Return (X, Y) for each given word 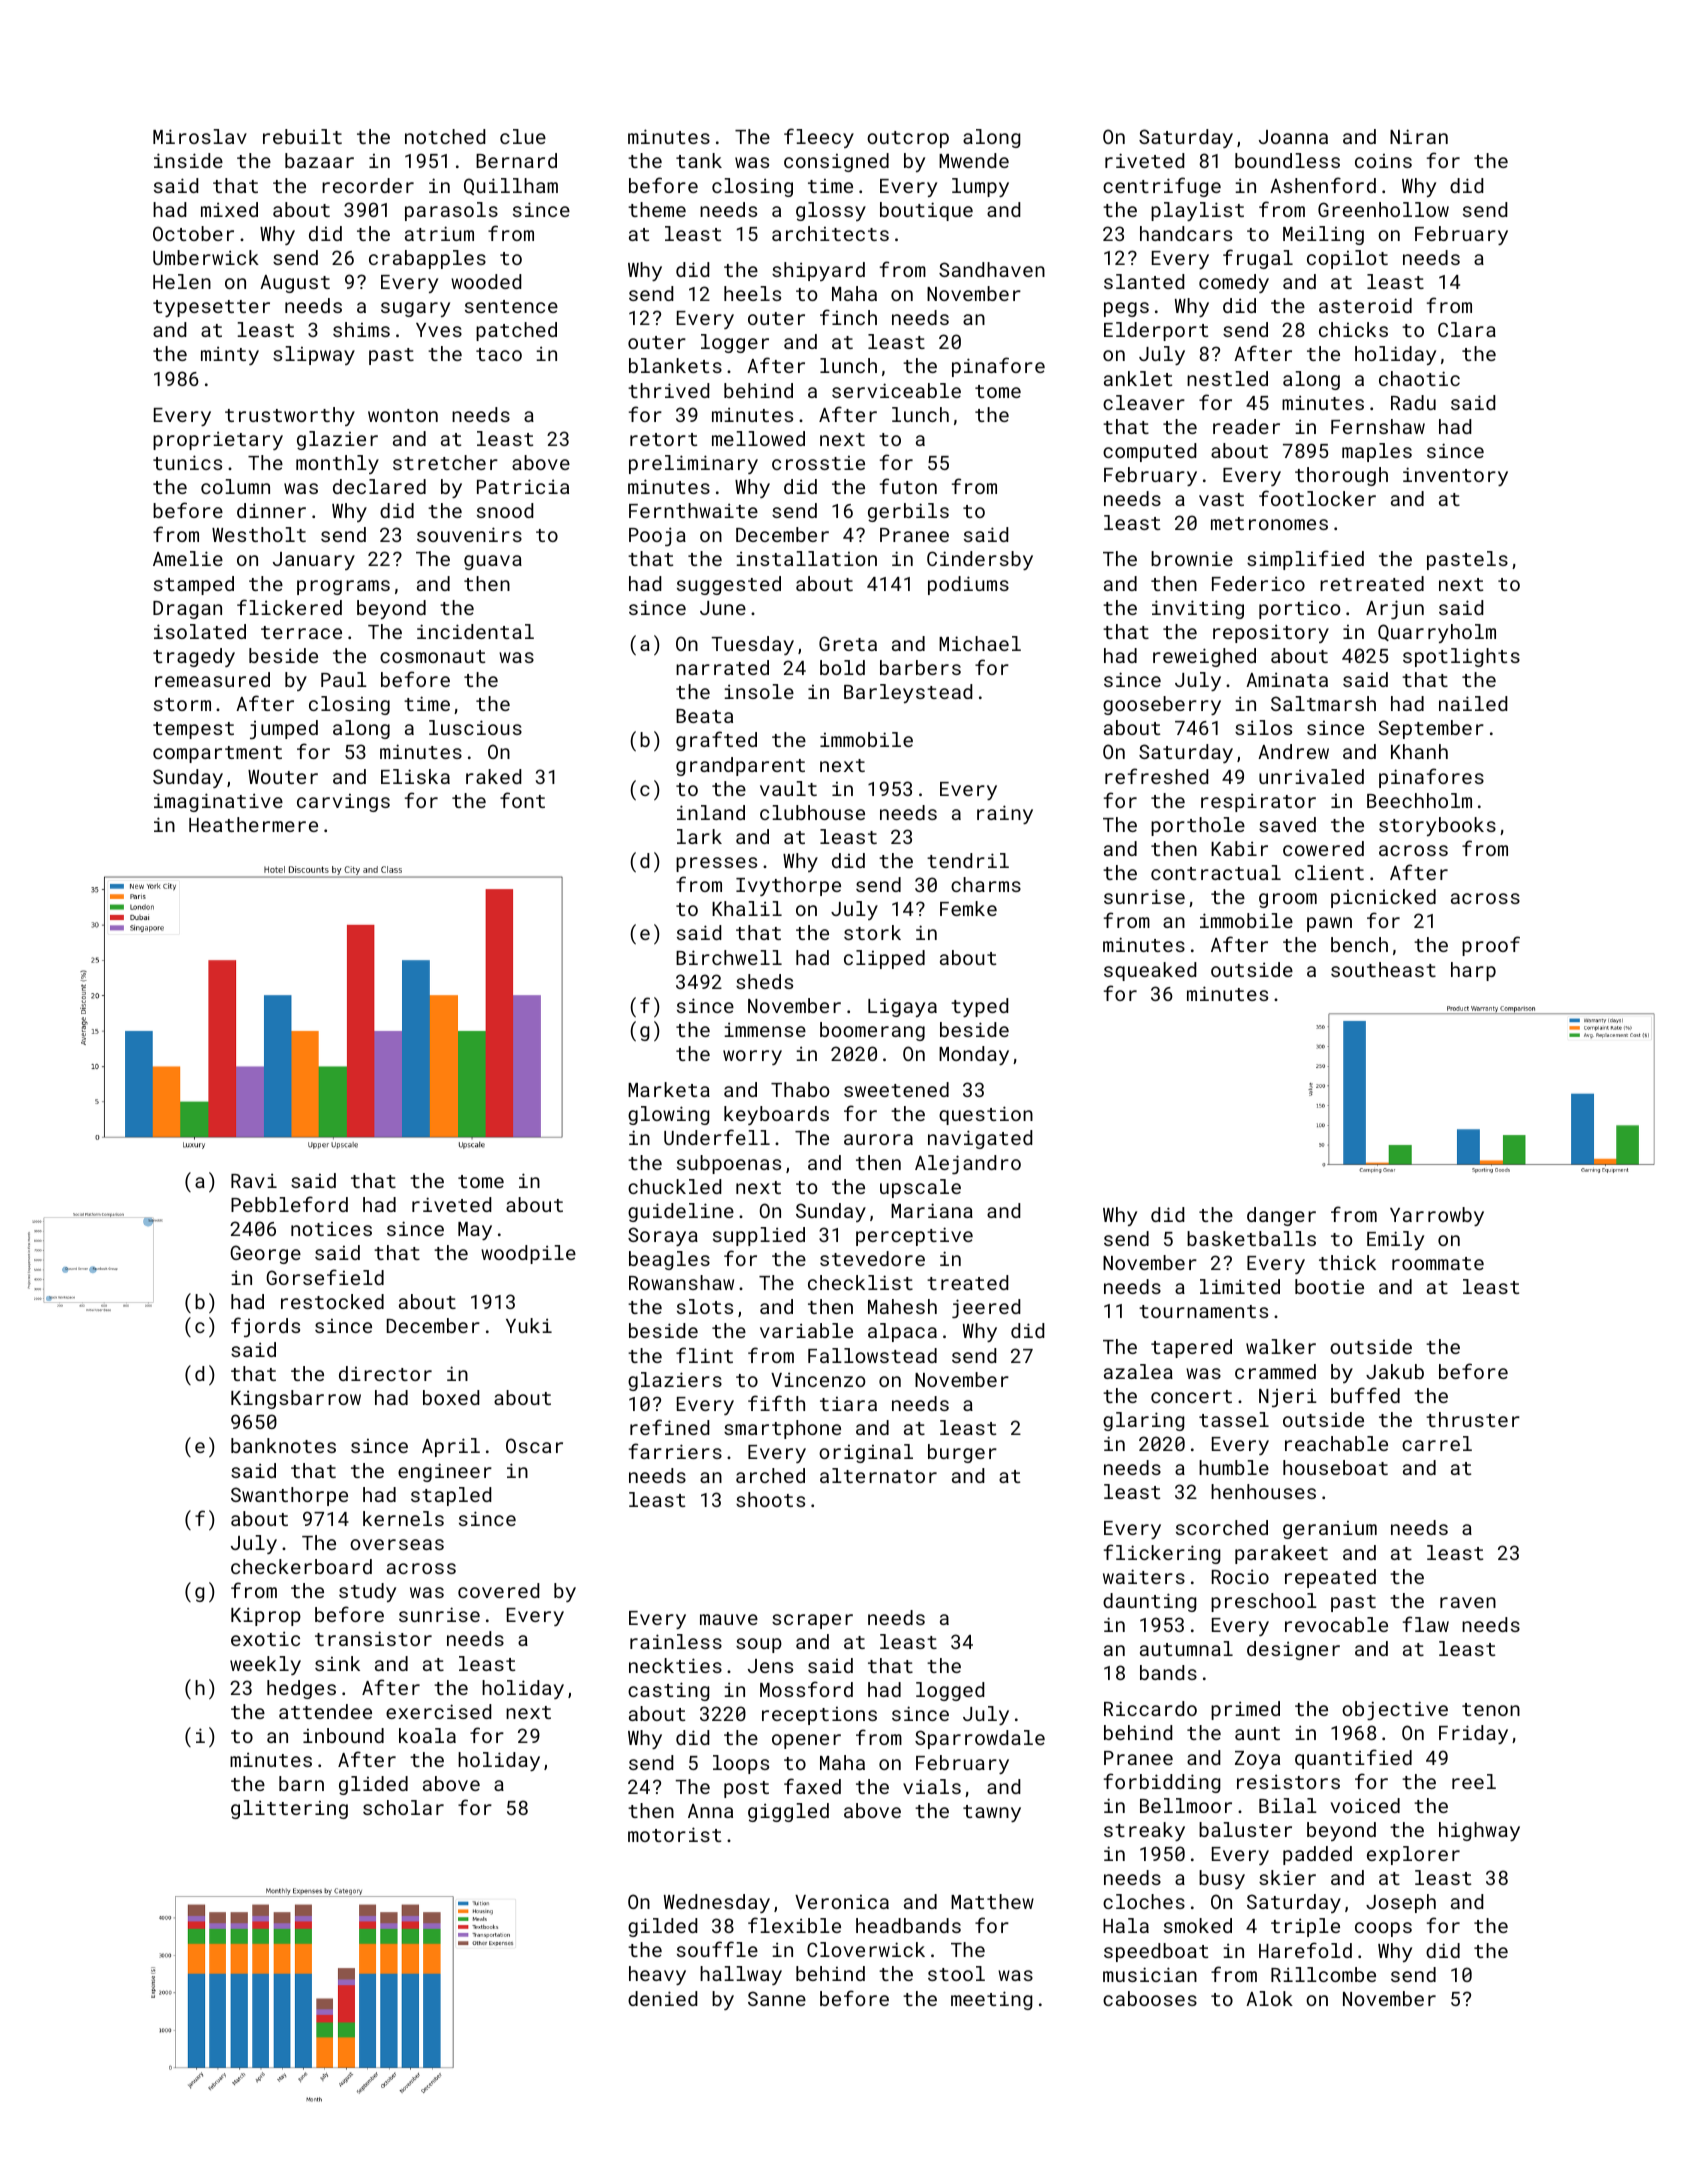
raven (1468, 1602)
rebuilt (302, 136)
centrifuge (1162, 187)
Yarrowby (1437, 1216)
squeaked (1150, 971)
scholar (403, 1807)
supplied (759, 1236)
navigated (980, 1139)
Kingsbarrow (296, 1399)
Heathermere (253, 824)
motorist (674, 1834)
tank (699, 160)
